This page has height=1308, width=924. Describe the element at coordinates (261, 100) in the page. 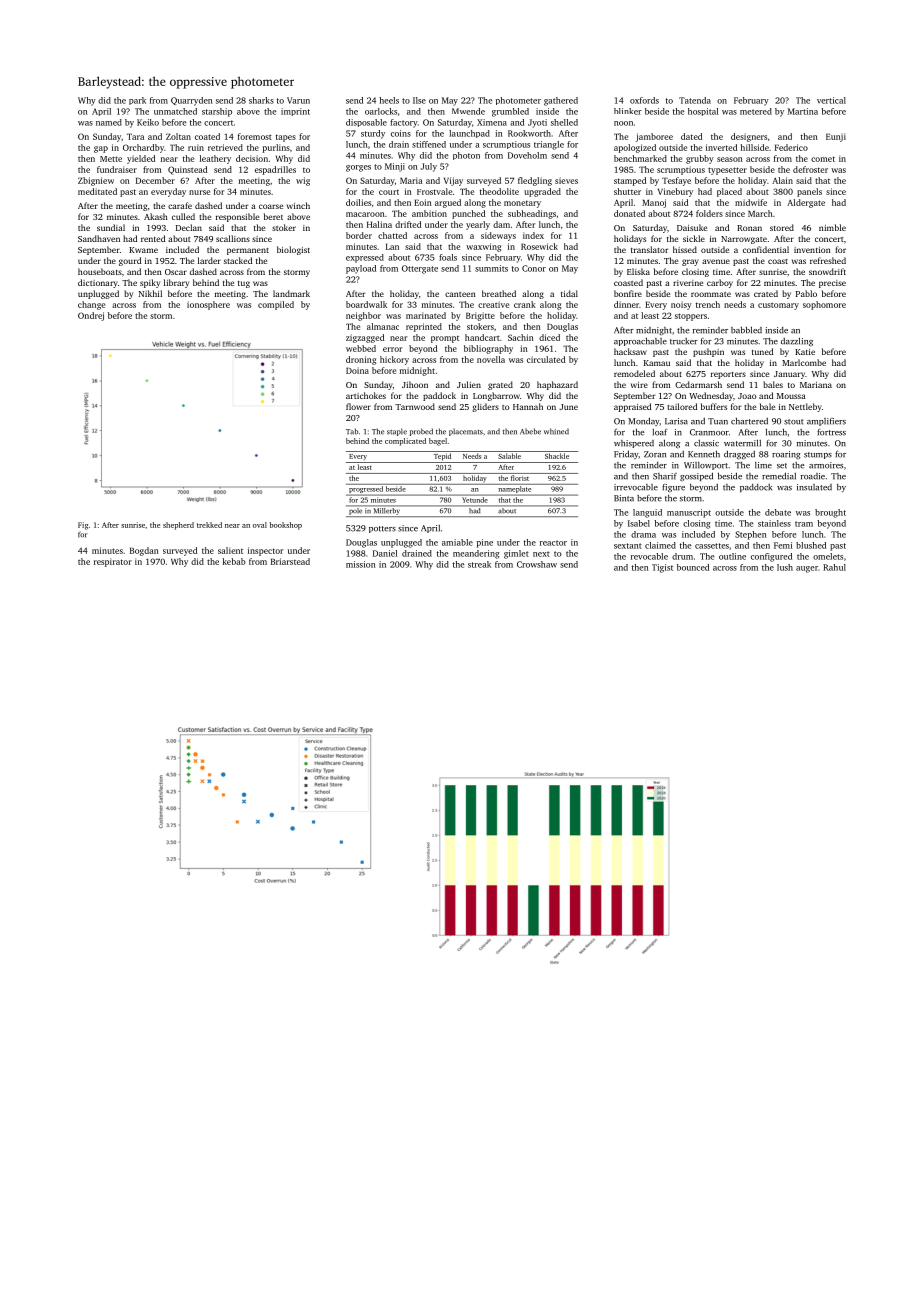

I see `sharks` at that location.
